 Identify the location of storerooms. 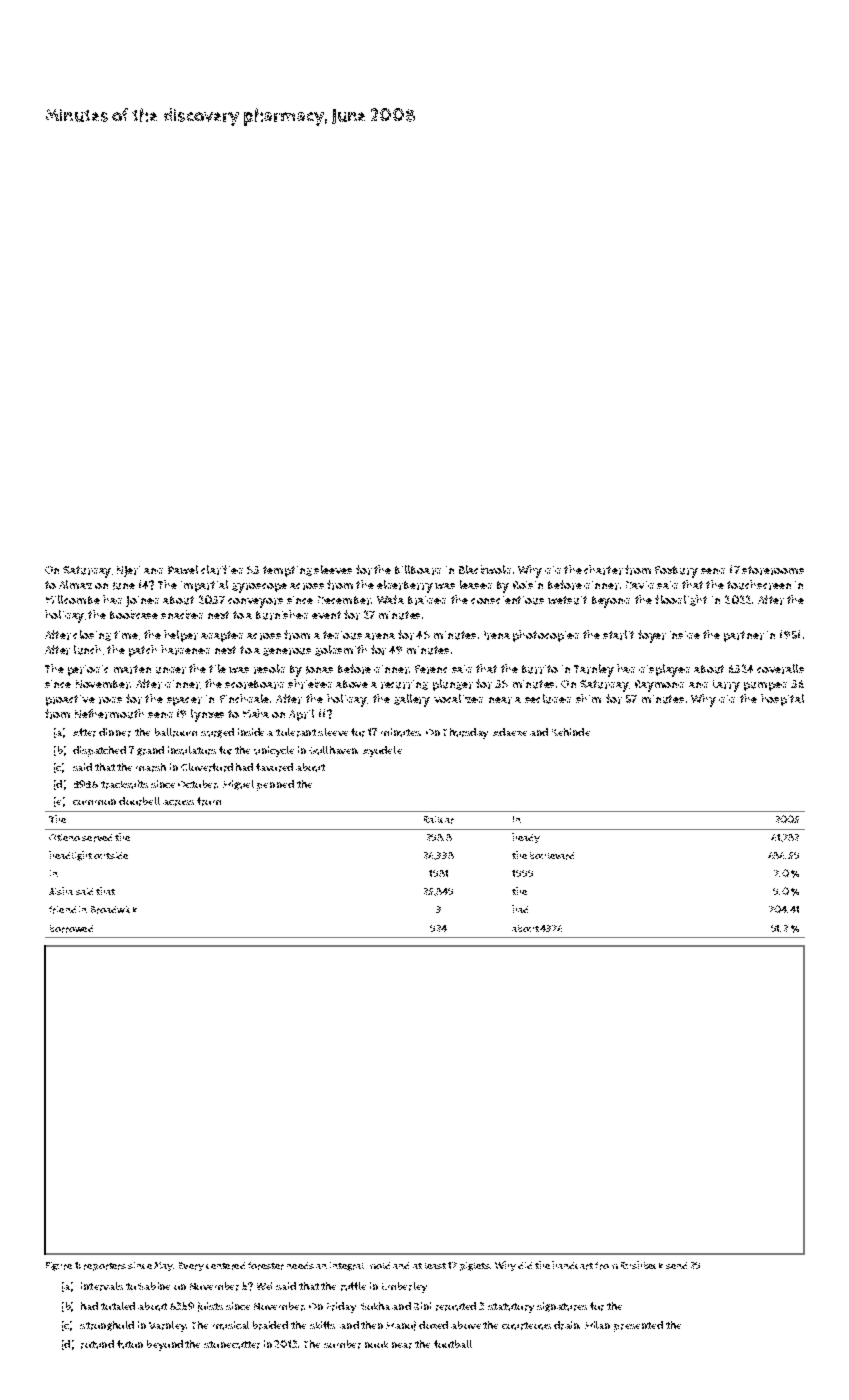
(773, 570).
